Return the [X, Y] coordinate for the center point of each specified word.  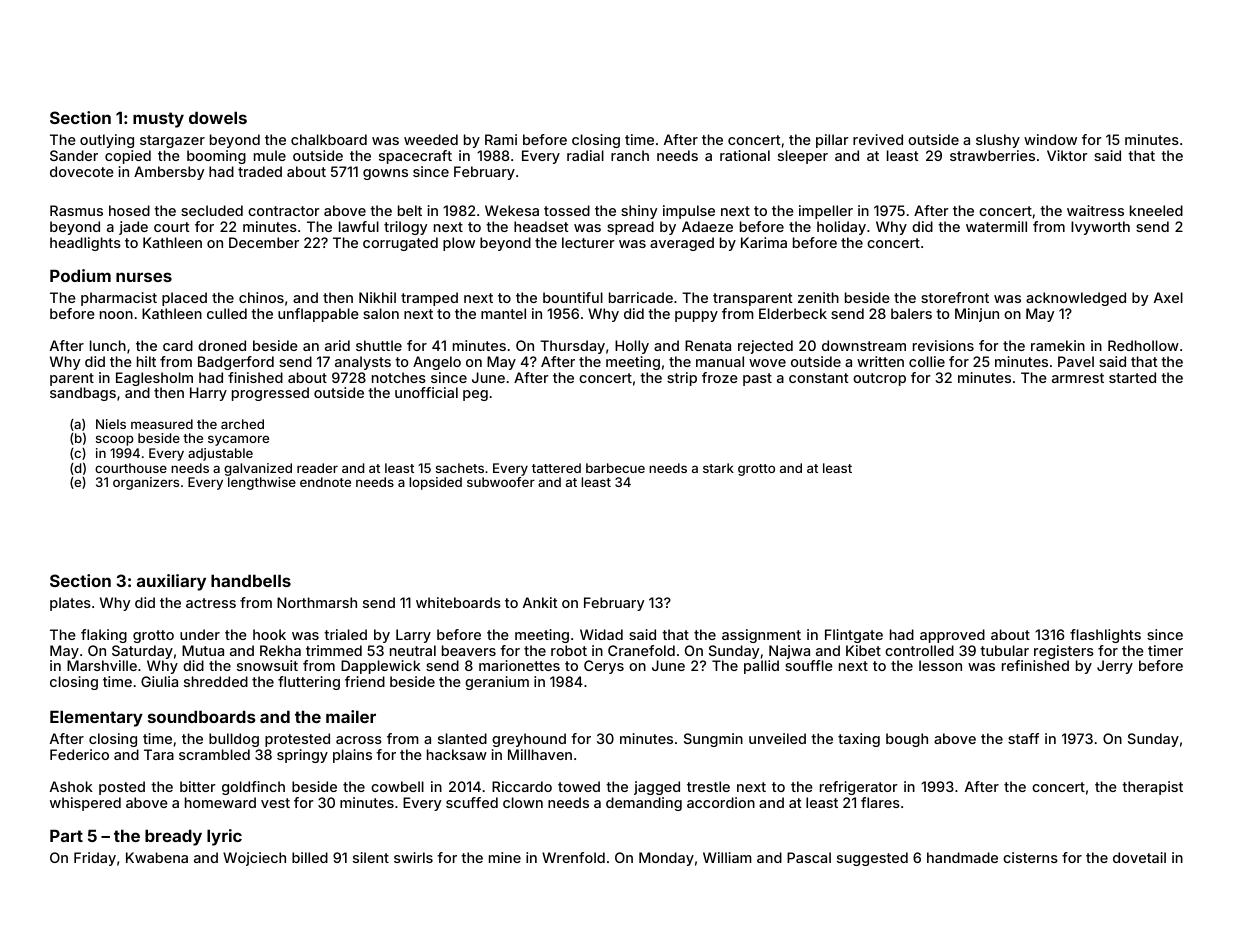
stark [718, 468]
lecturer [588, 242]
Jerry [1115, 667]
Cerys [604, 667]
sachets [460, 468]
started [1132, 377]
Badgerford [236, 363]
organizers [146, 483]
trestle [708, 786]
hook [269, 634]
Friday [95, 859]
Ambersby [169, 173]
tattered [556, 468]
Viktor [1067, 155]
